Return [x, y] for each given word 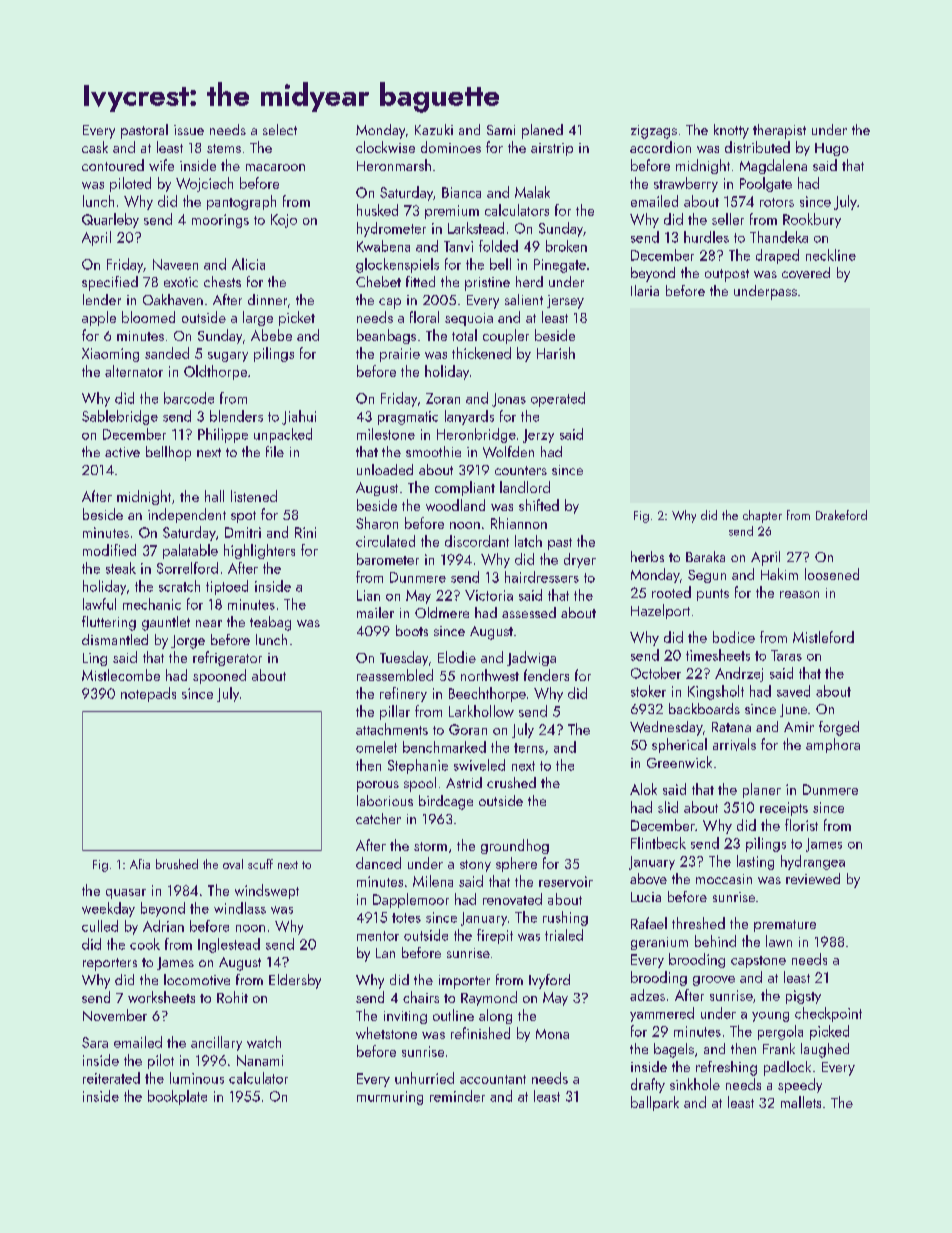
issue [189, 130]
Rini [305, 532]
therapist [779, 131]
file [275, 451]
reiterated [111, 1078]
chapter [762, 516]
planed [542, 131]
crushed [511, 782]
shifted [539, 505]
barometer [388, 559]
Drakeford [841, 515]
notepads [148, 694]
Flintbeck [658, 843]
